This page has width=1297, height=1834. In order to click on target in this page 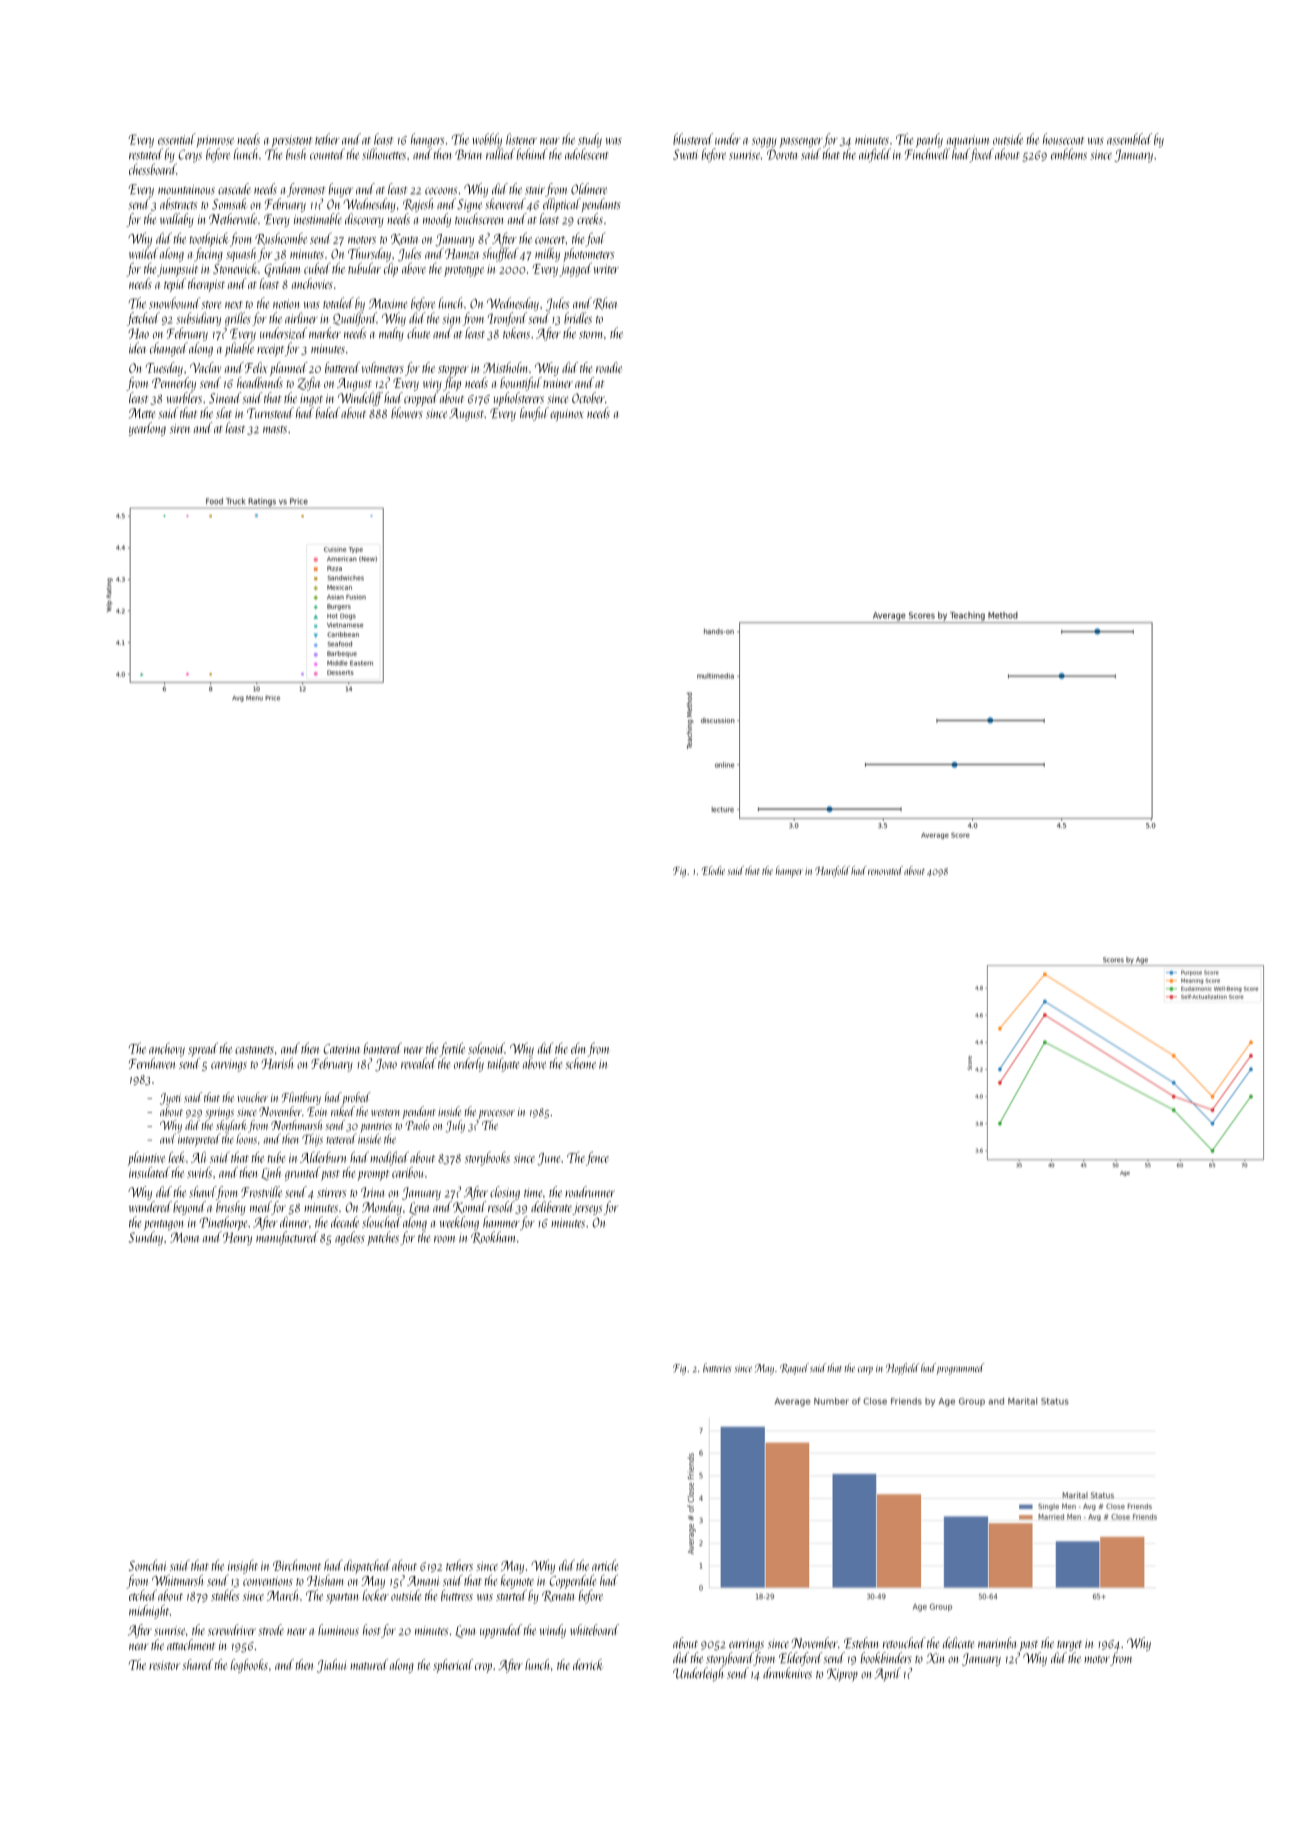, I will do `click(1069, 1646)`.
